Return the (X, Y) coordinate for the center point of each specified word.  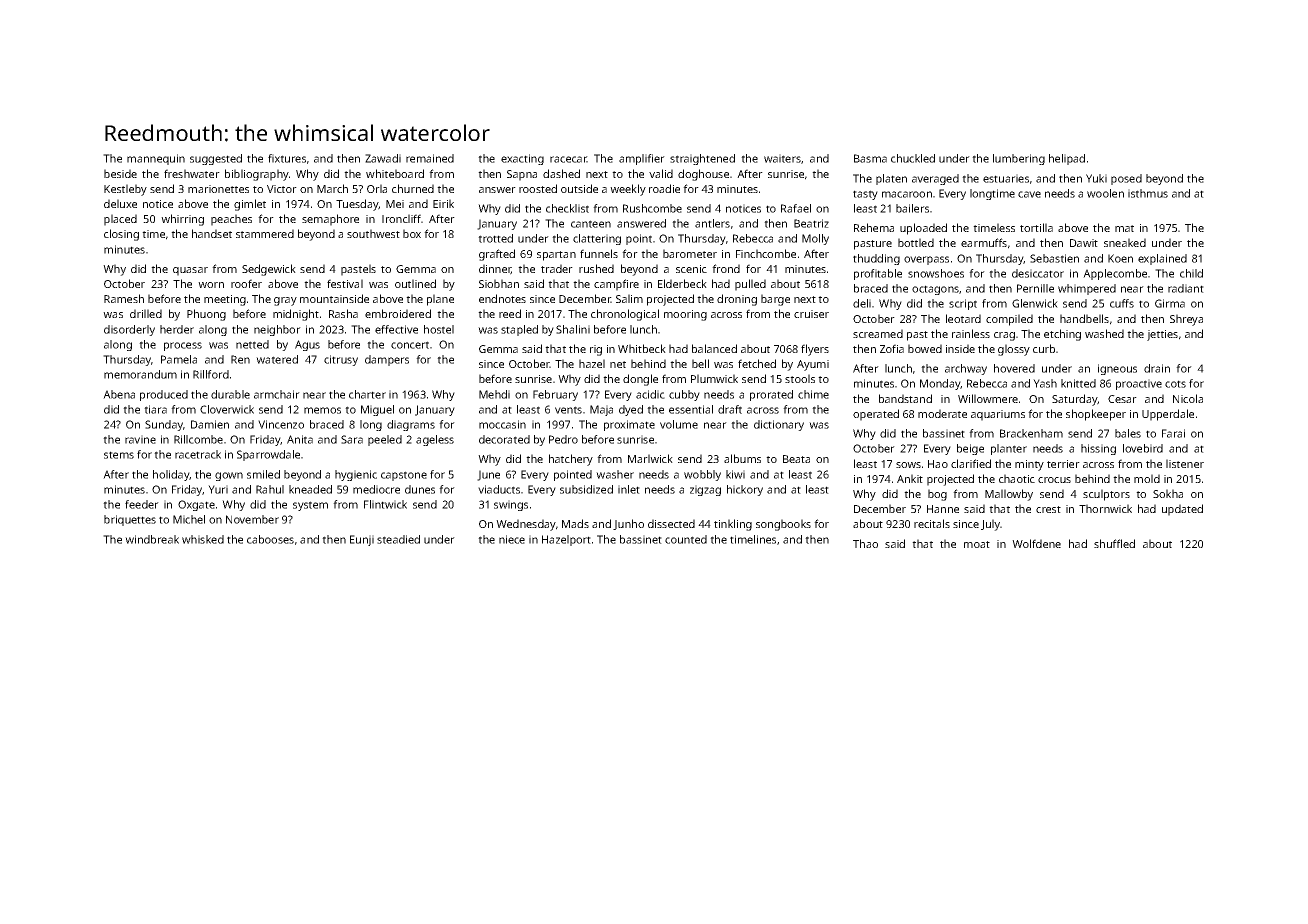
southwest (373, 233)
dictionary (779, 425)
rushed (596, 268)
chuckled (913, 158)
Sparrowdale (268, 455)
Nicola (1188, 398)
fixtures (287, 158)
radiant (1186, 288)
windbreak (152, 539)
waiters (782, 158)
